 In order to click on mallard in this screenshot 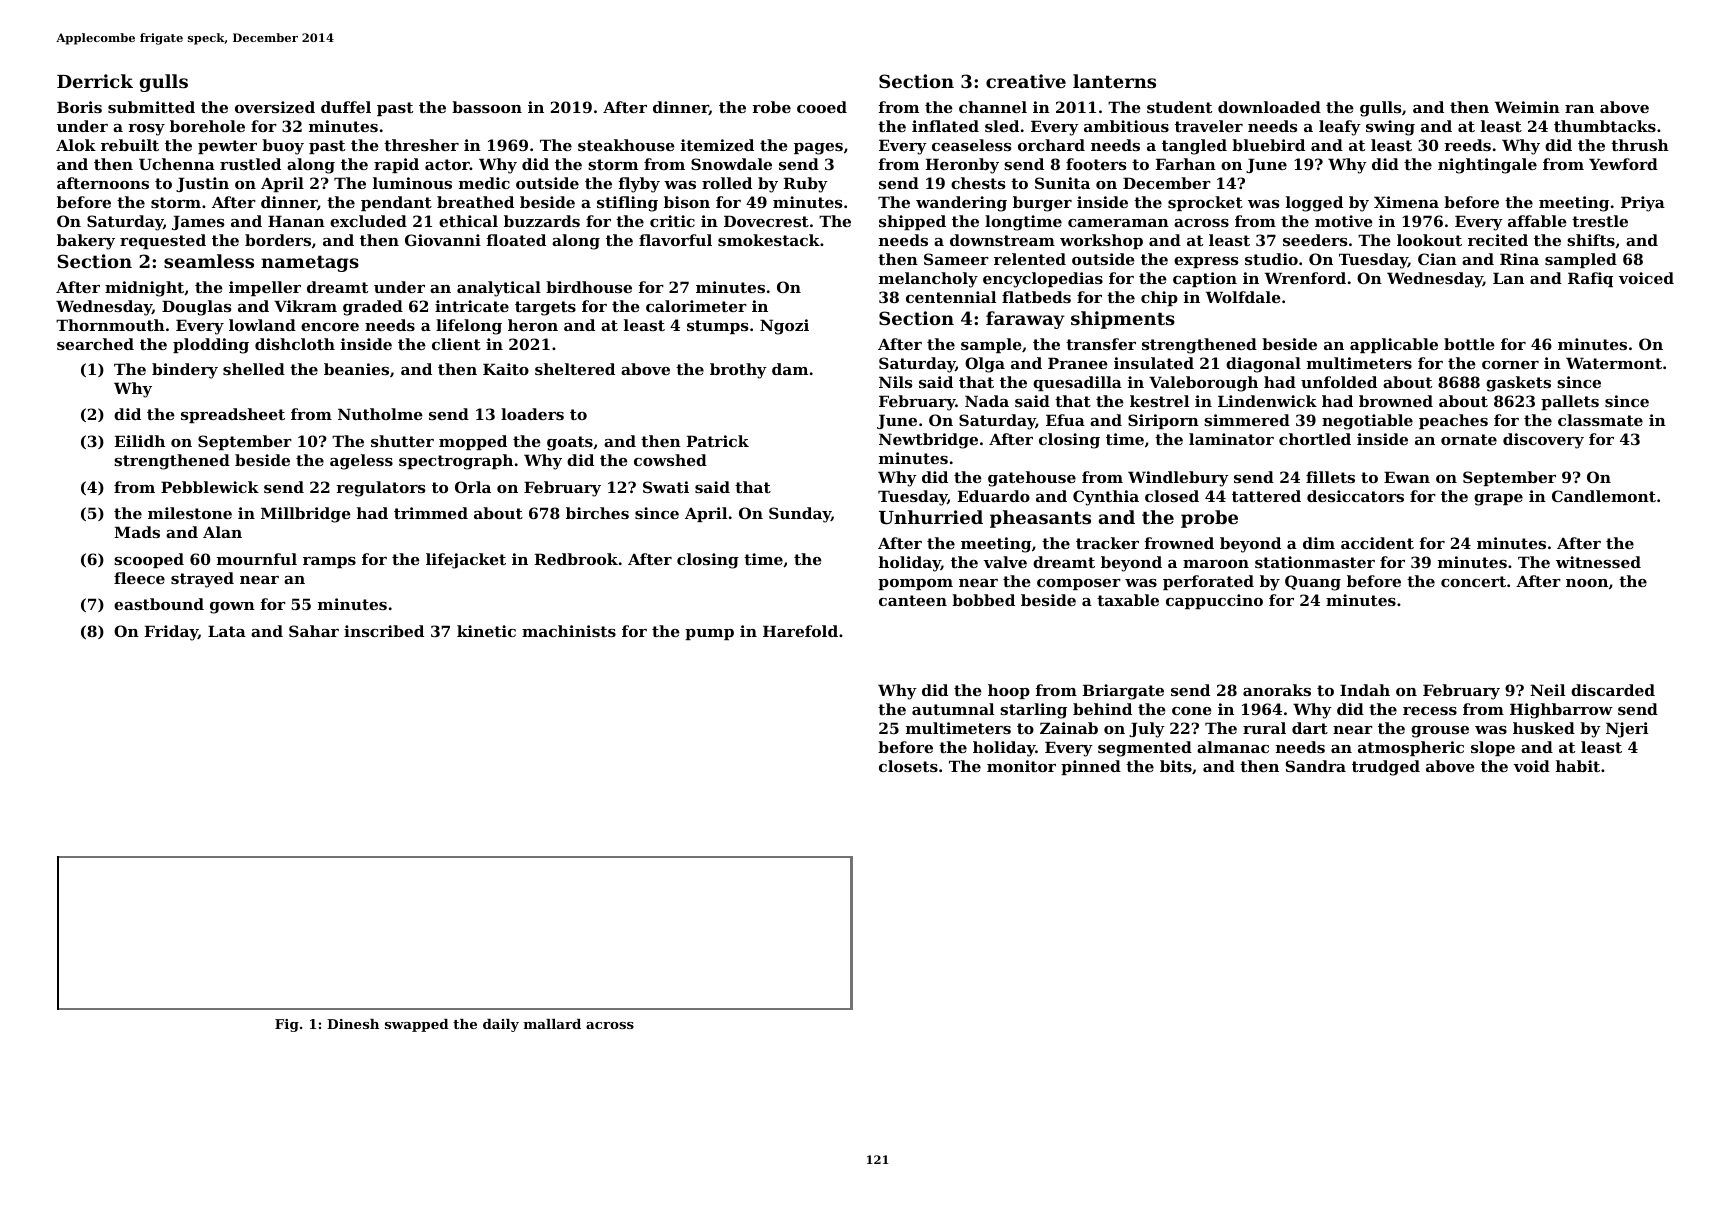, I will do `click(552, 1024)`.
